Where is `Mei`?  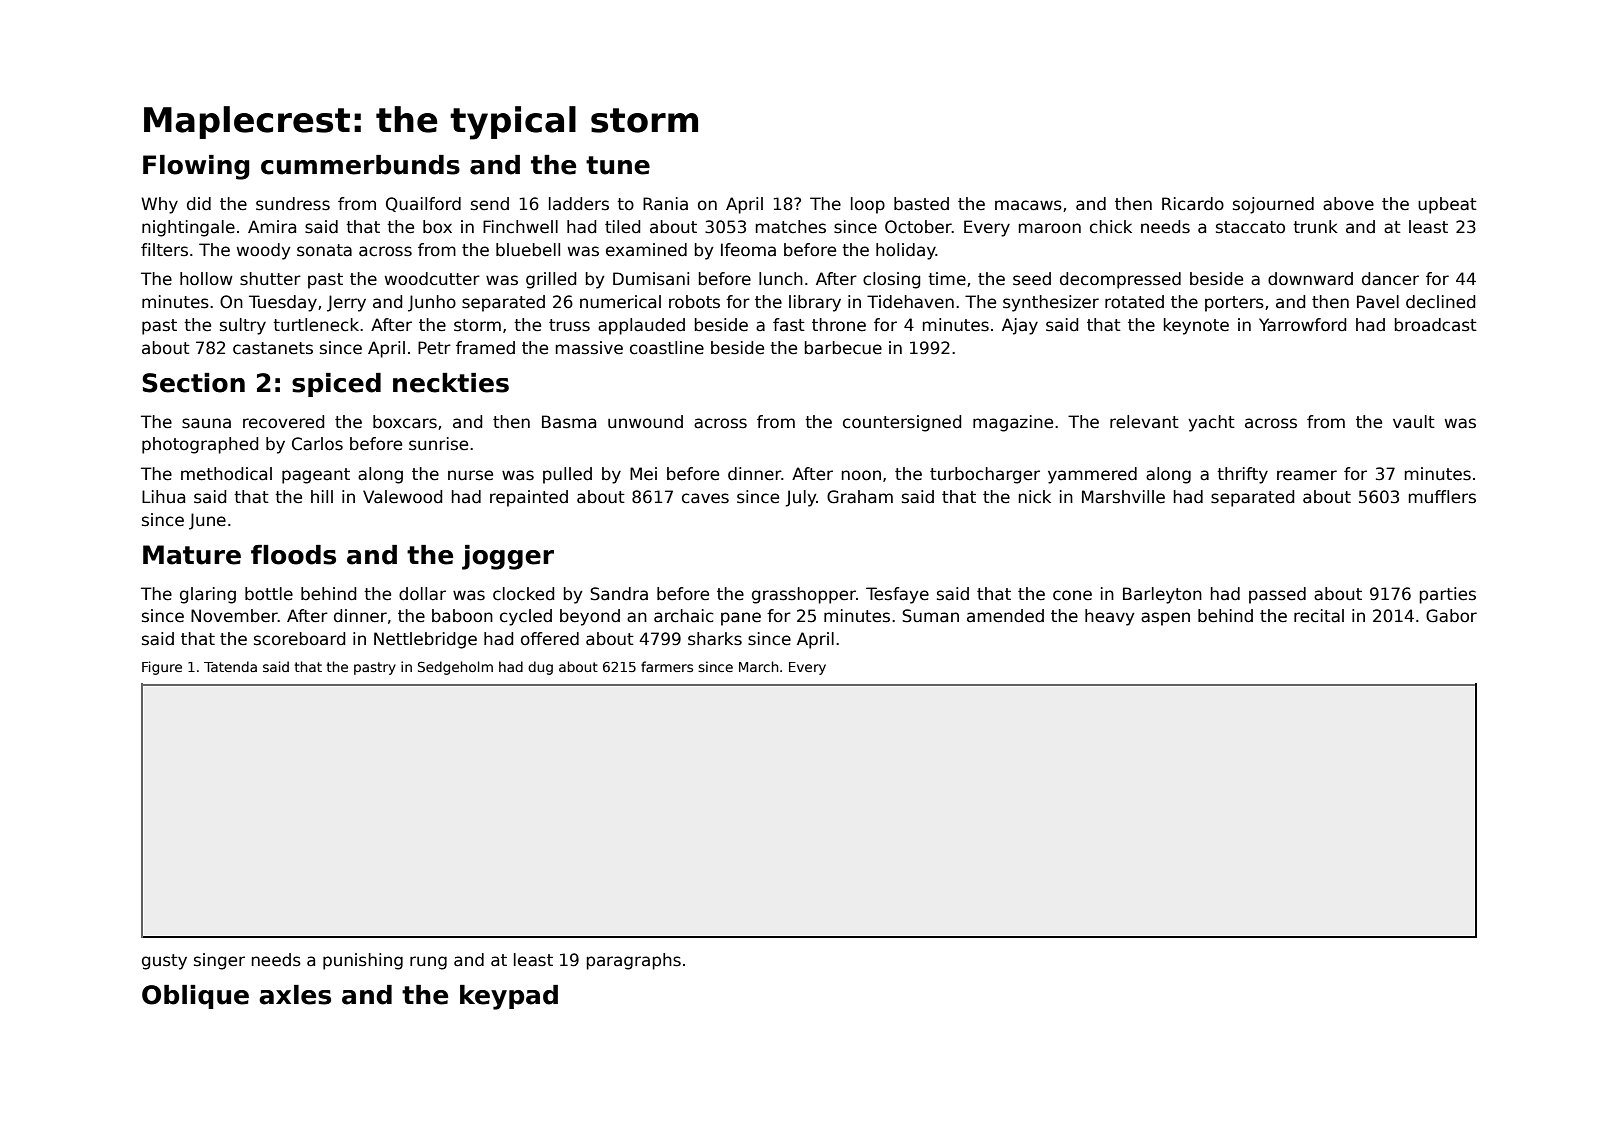
Mei is located at coordinates (643, 473).
